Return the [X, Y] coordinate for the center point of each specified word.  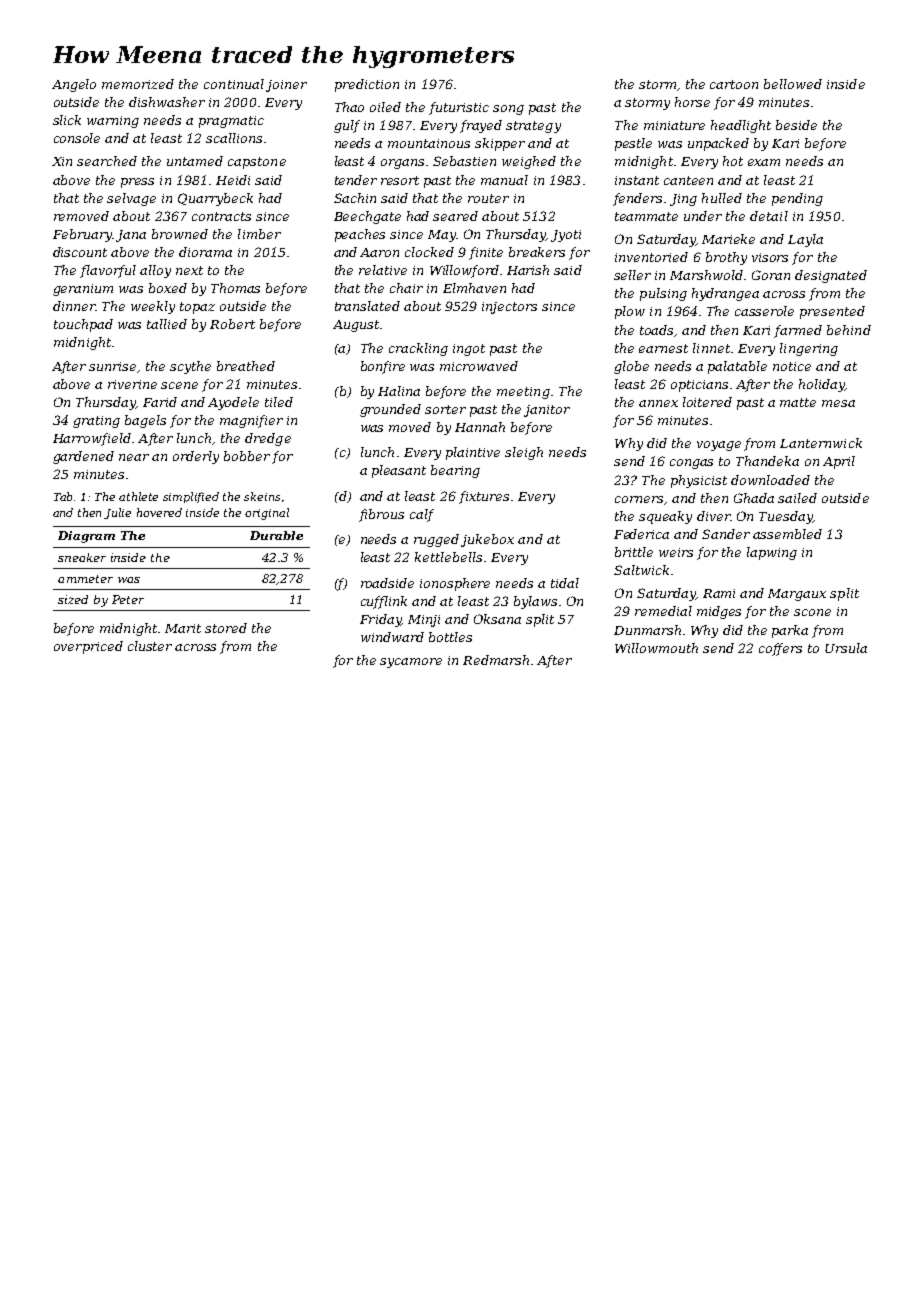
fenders [637, 199]
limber [259, 234]
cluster [150, 646]
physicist [699, 481]
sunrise [112, 366]
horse [692, 102]
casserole [764, 311]
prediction [367, 85]
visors [770, 257]
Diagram [86, 537]
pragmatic [231, 122]
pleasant [399, 471]
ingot [469, 350]
